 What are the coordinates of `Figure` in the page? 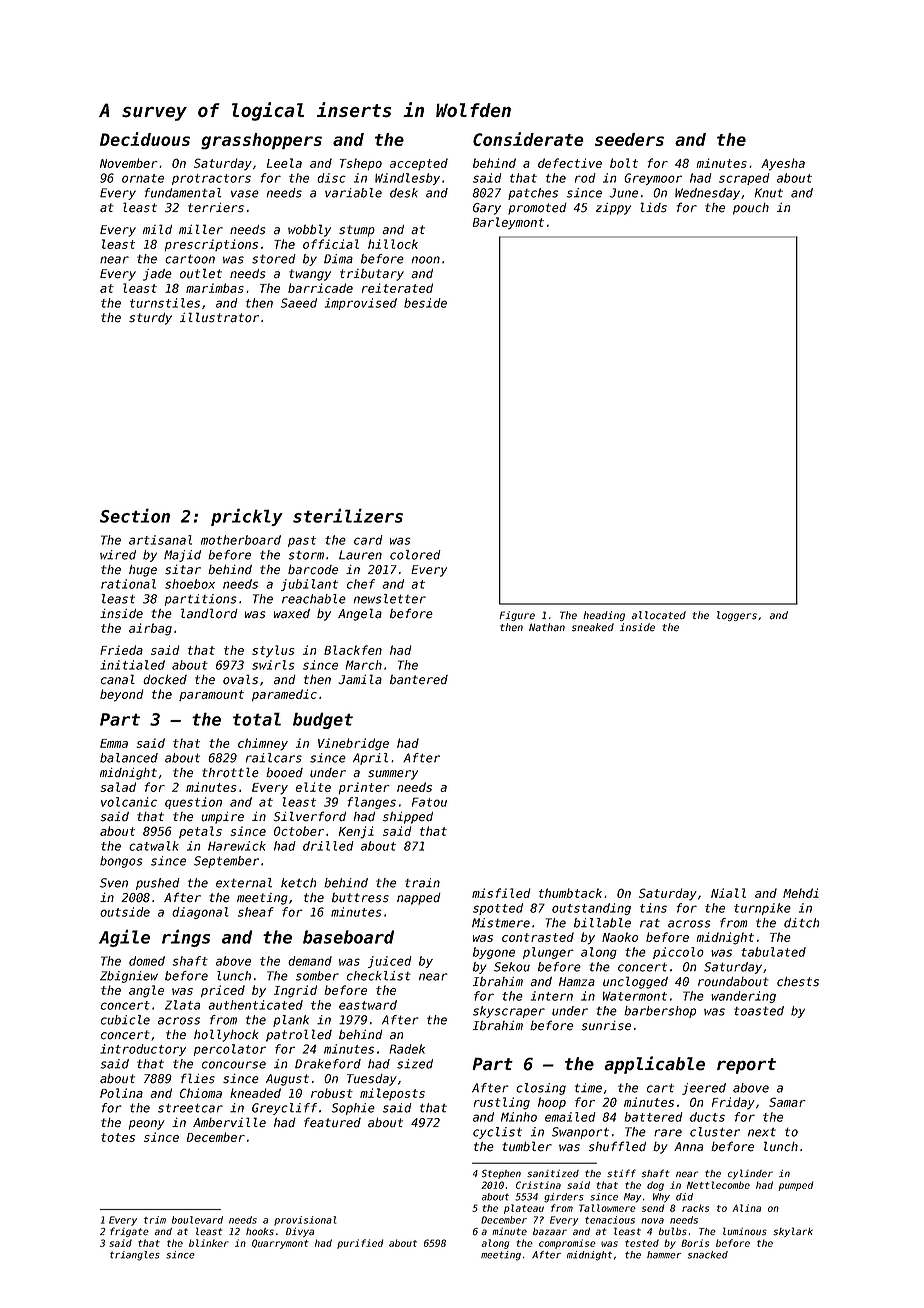 It's located at (517, 616).
